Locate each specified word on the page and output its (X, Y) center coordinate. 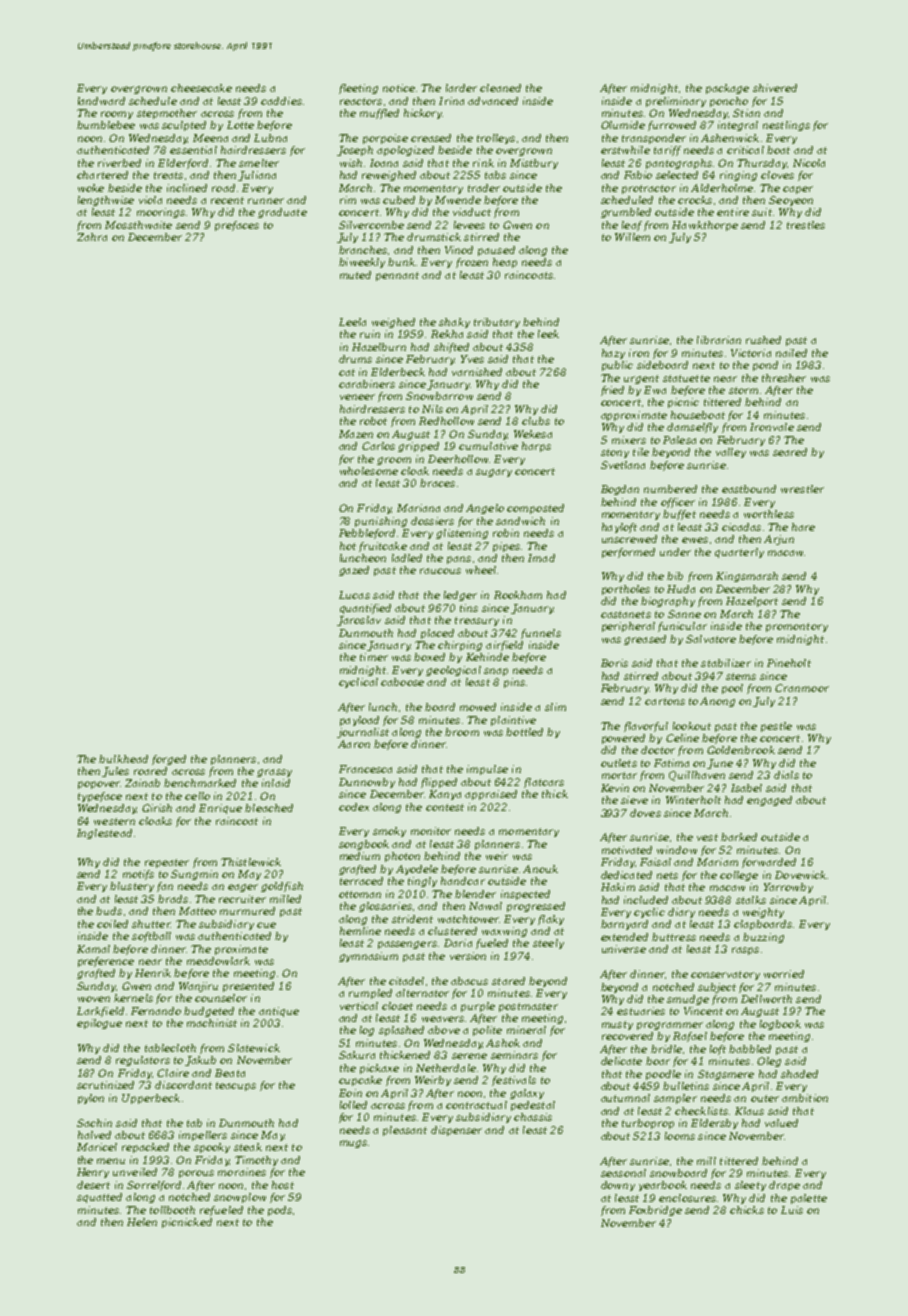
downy (618, 1186)
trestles (806, 225)
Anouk (540, 869)
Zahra (92, 237)
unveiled (135, 1172)
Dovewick (800, 875)
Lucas (354, 595)
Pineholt (789, 663)
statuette (686, 378)
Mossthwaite (138, 225)
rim (348, 200)
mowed (478, 707)
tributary (497, 323)
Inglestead (104, 834)
